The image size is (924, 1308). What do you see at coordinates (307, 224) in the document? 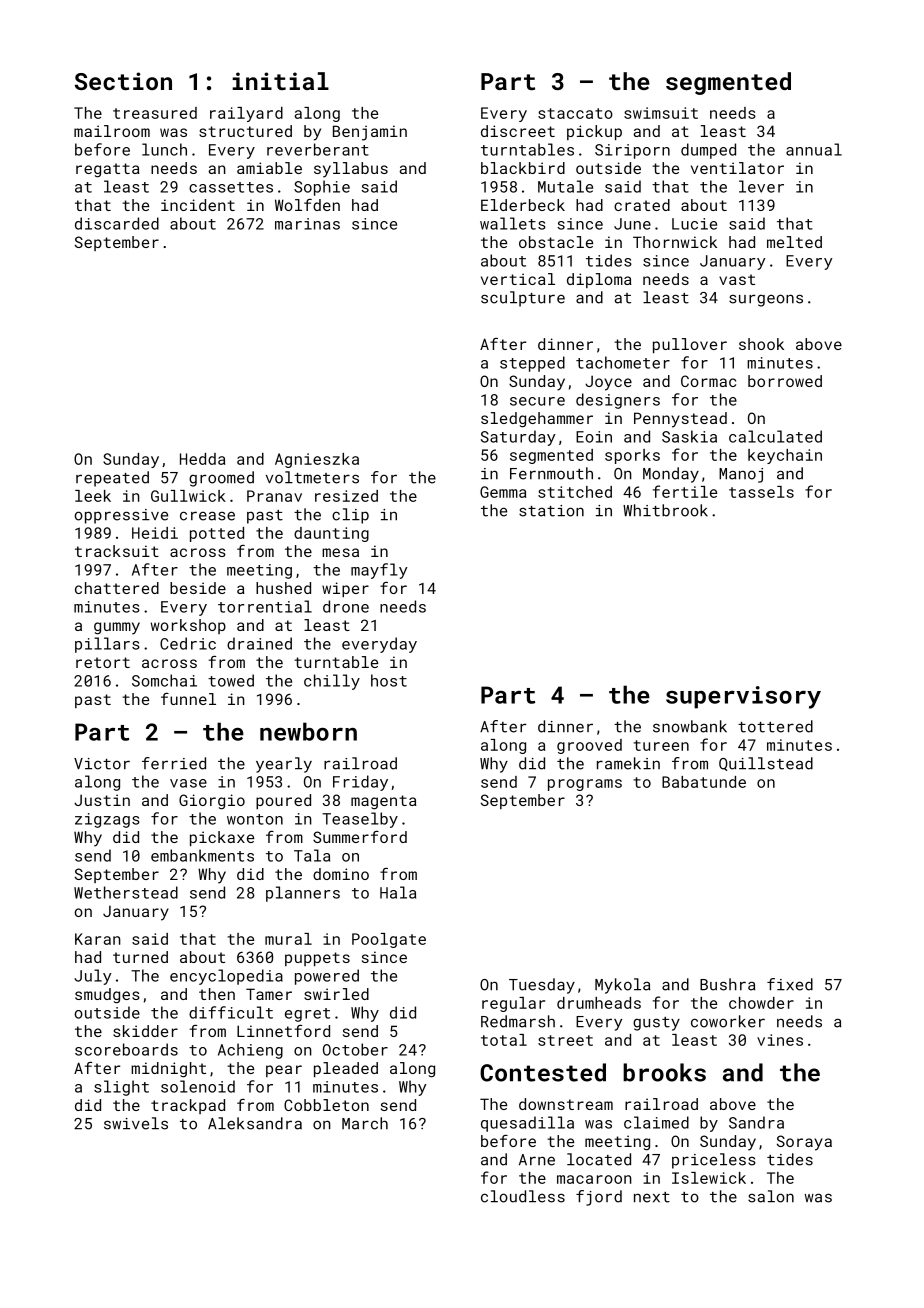
I see `marinas` at bounding box center [307, 224].
